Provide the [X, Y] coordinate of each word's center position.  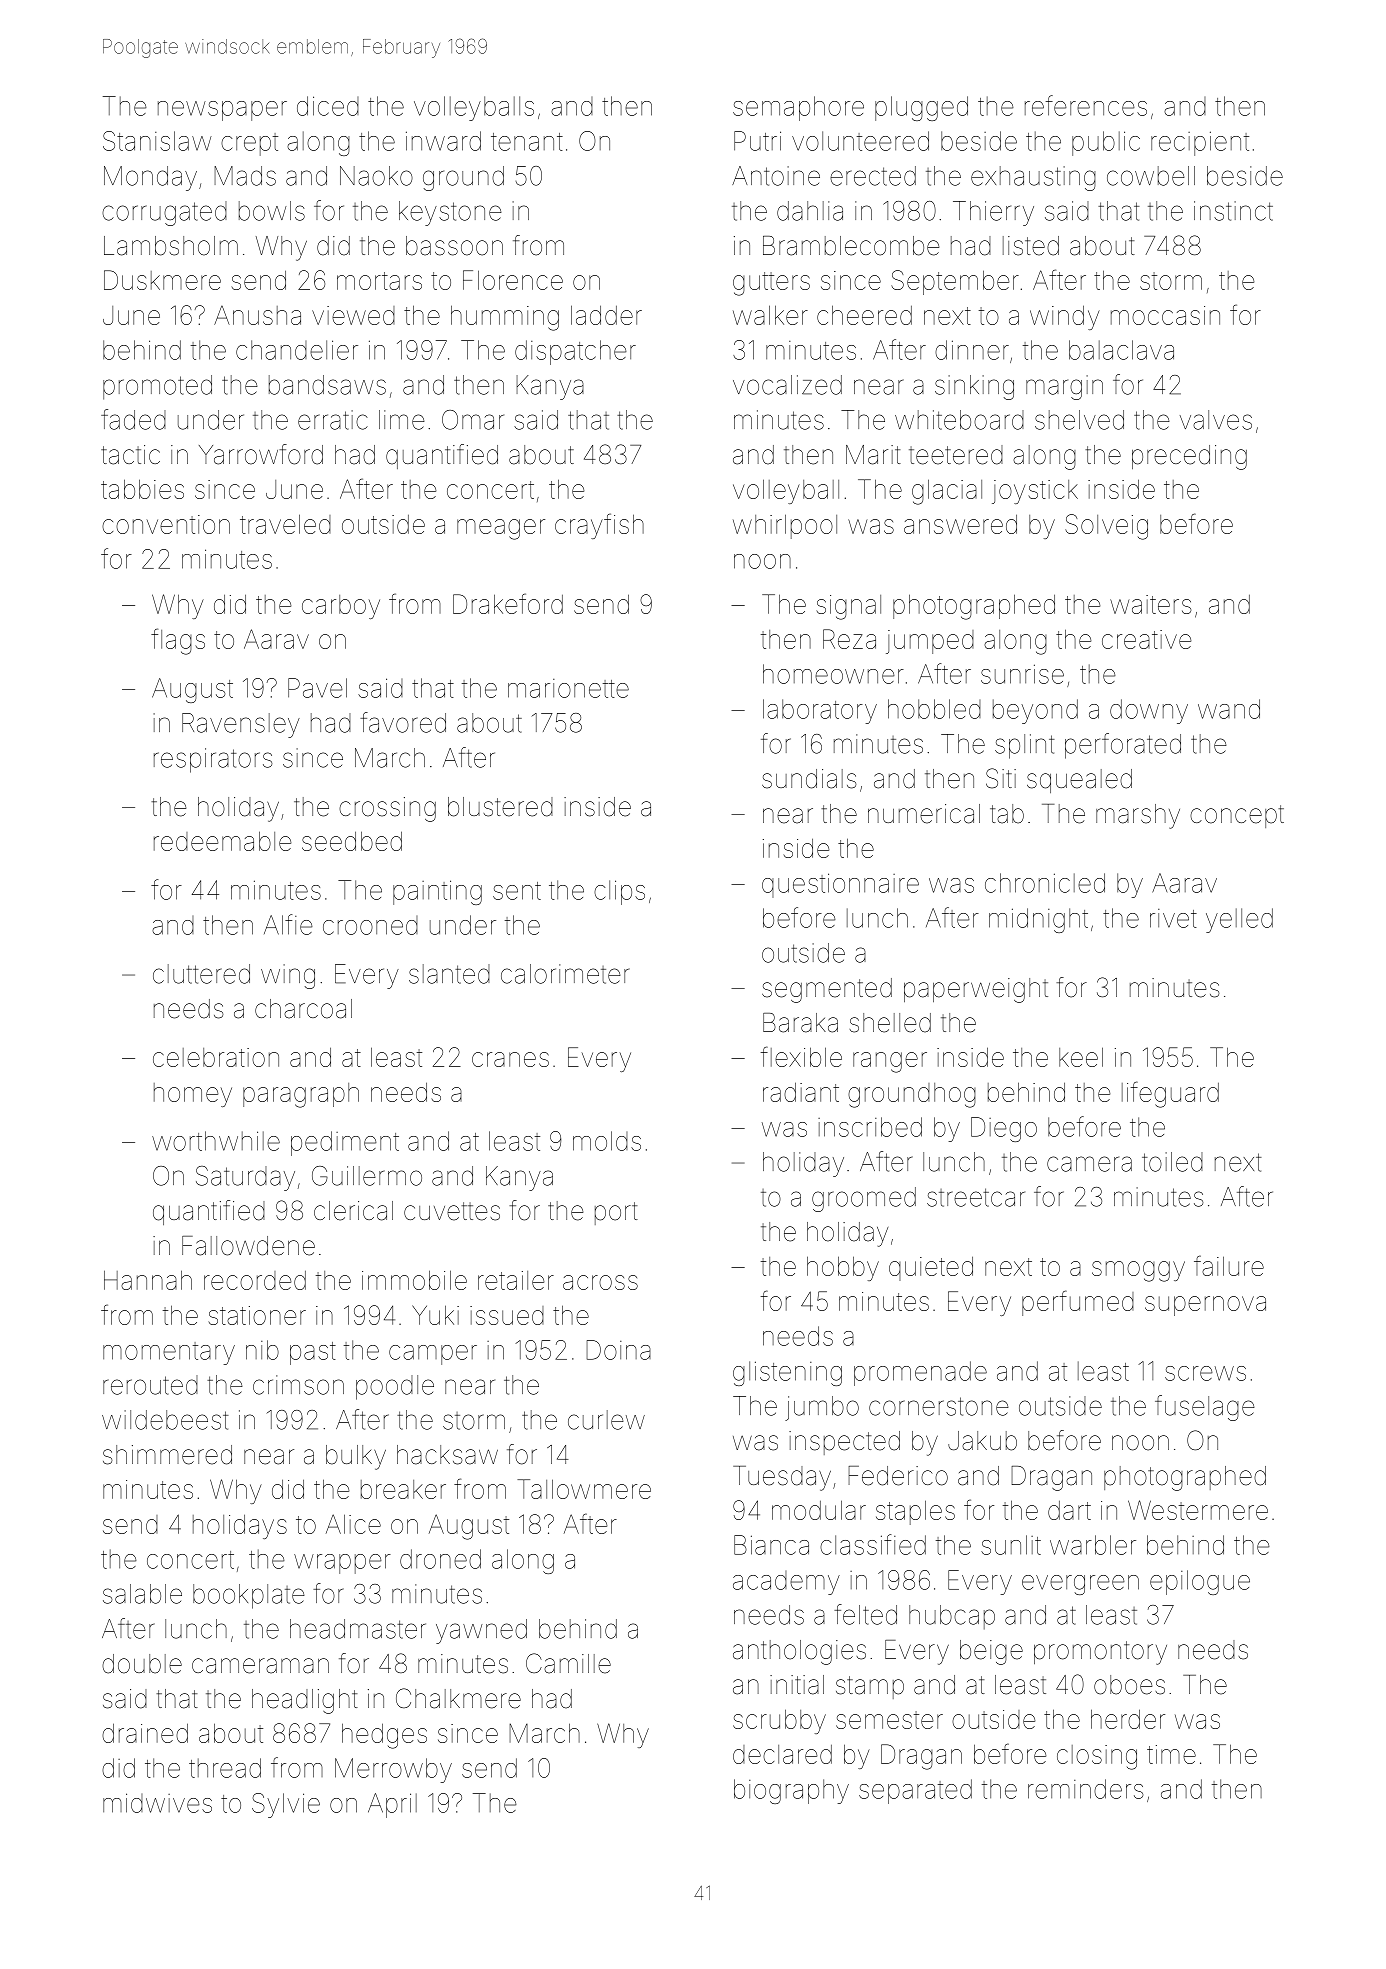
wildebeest [165, 1420]
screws [1205, 1373]
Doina [618, 1350]
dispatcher [575, 352]
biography [791, 1791]
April [392, 1805]
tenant [527, 142]
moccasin [1165, 315]
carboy [341, 607]
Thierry [993, 213]
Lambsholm [171, 246]
